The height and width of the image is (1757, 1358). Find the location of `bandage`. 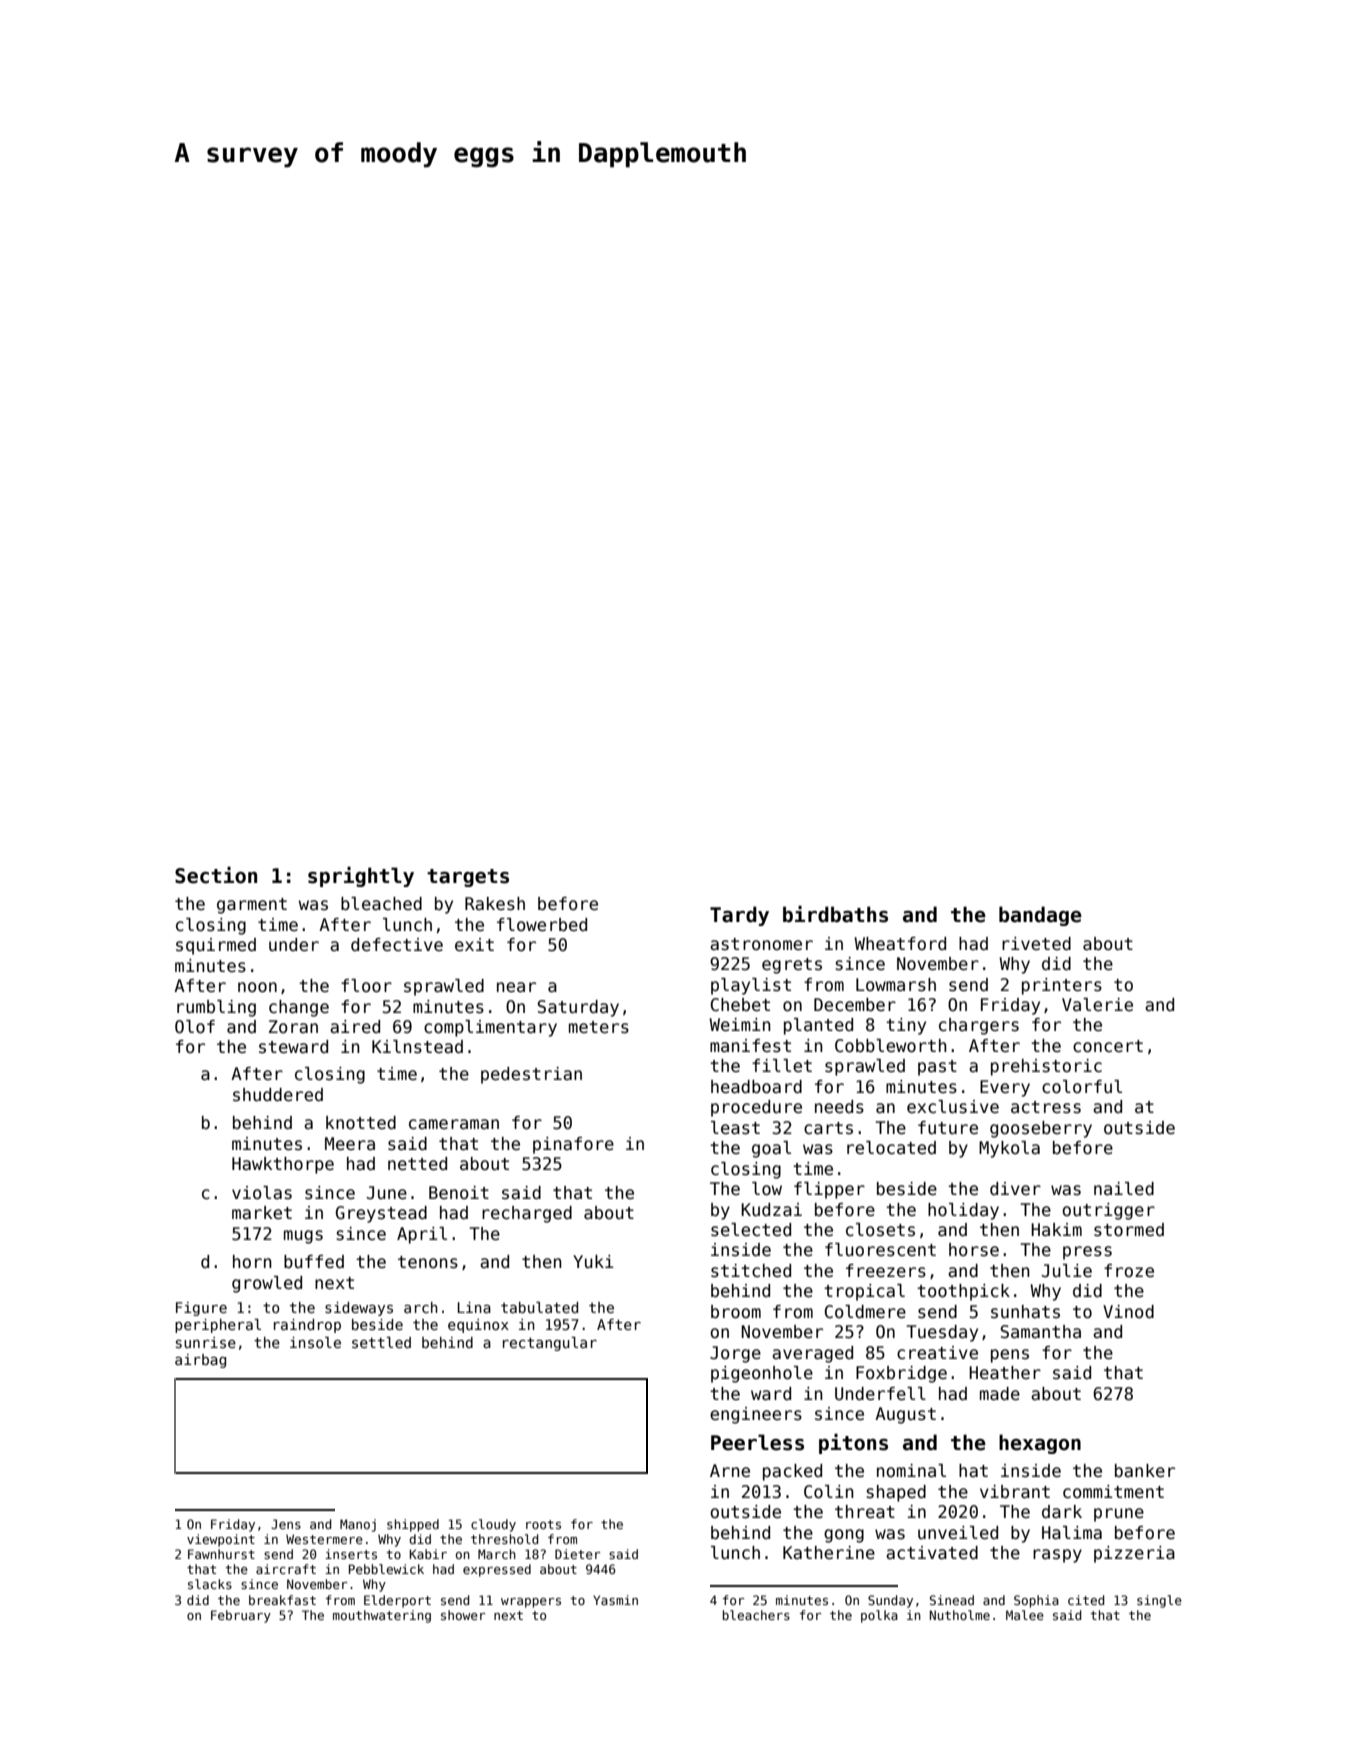

bandage is located at coordinates (1040, 916).
